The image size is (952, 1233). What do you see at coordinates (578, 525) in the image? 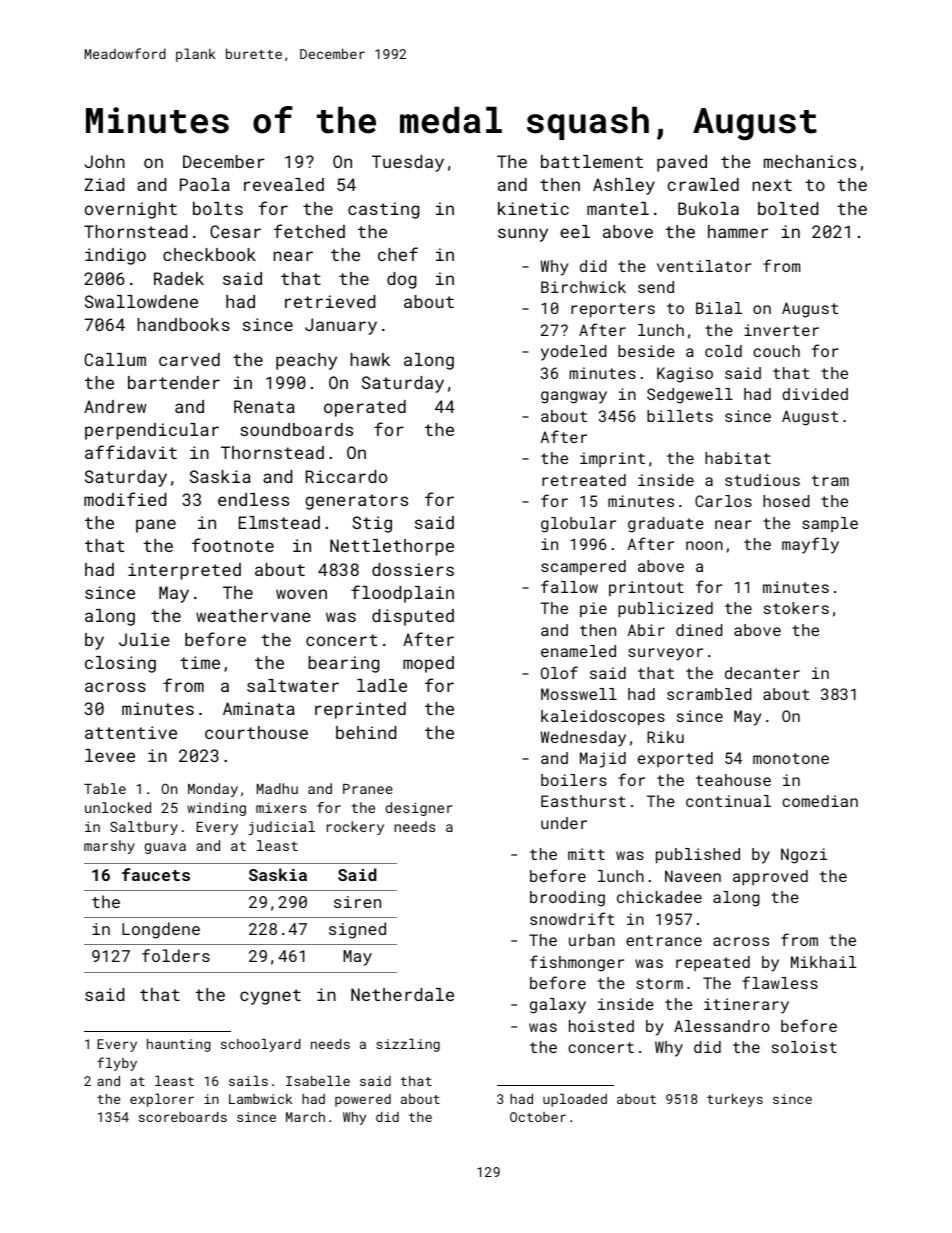
I see `globular` at bounding box center [578, 525].
